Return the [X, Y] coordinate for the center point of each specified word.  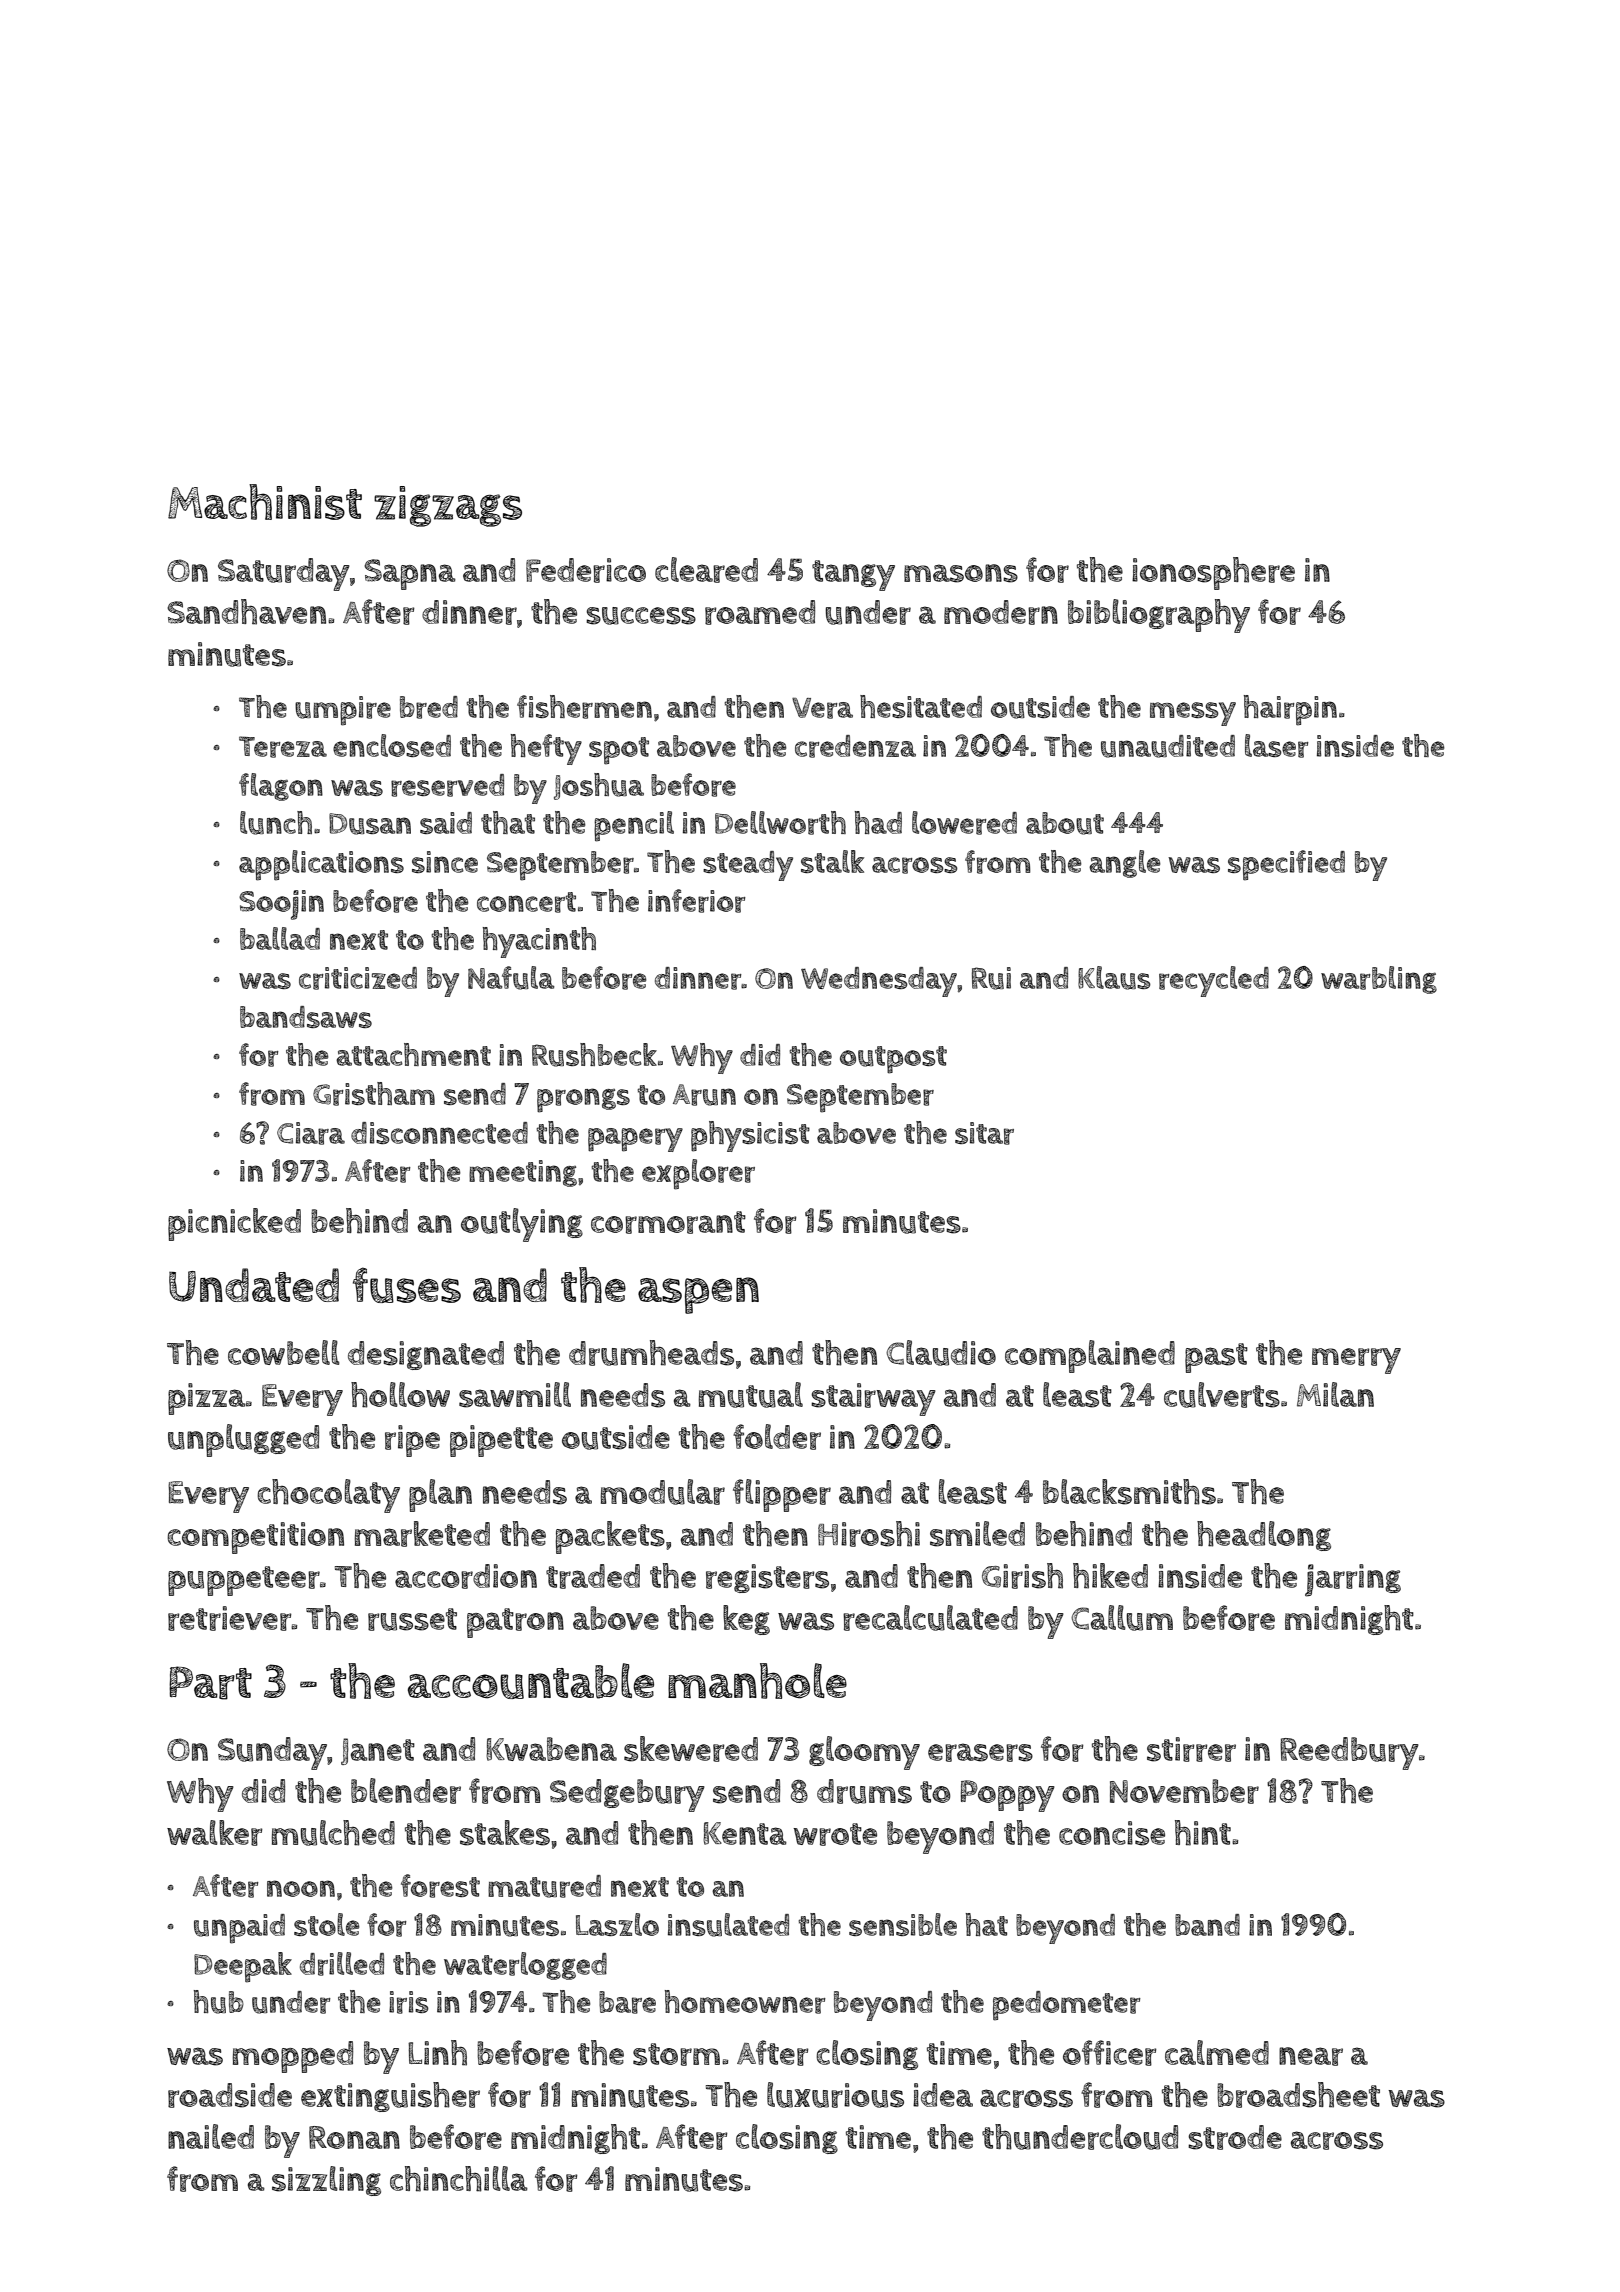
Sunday [272, 1753]
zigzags [448, 506]
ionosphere [1213, 573]
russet [412, 1619]
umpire [343, 711]
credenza [855, 746]
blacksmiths [1129, 1492]
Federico [586, 570]
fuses [407, 1285]
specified [1286, 865]
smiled [977, 1534]
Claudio [941, 1353]
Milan [1335, 1394]
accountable [531, 1681]
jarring [1353, 1580]
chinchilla [459, 2179]
